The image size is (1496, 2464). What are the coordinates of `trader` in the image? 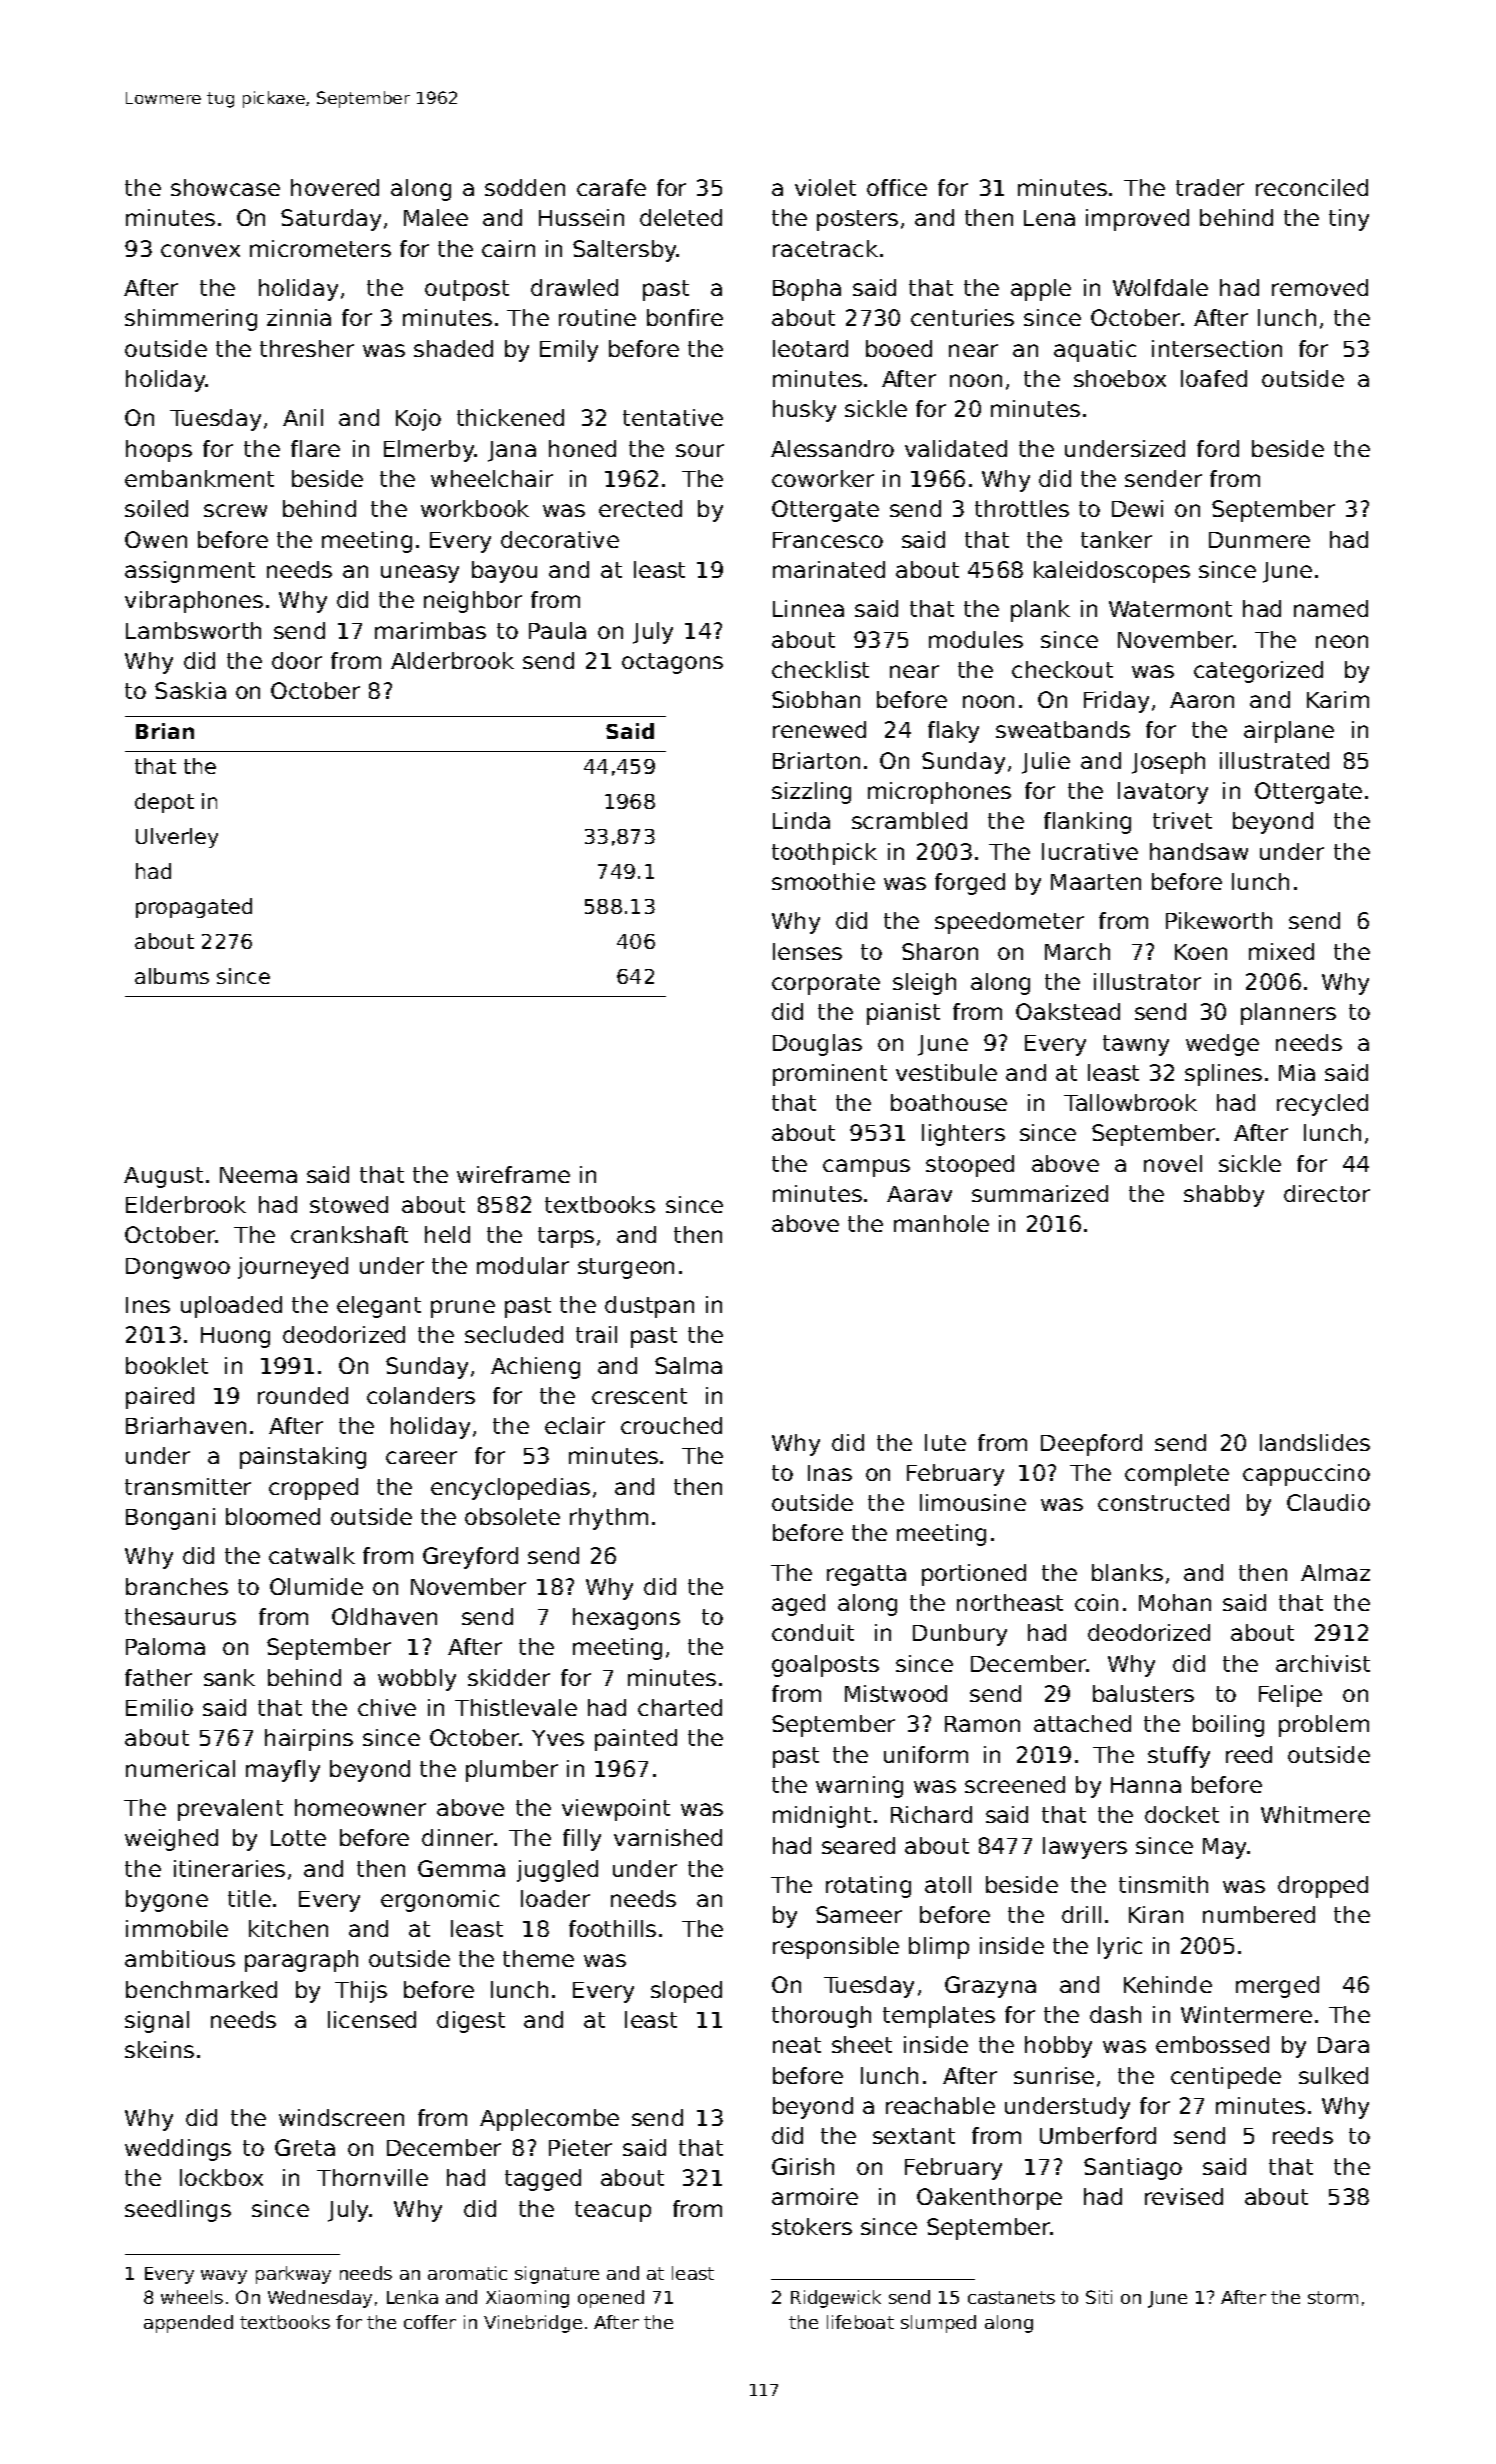 It's located at (1210, 187).
